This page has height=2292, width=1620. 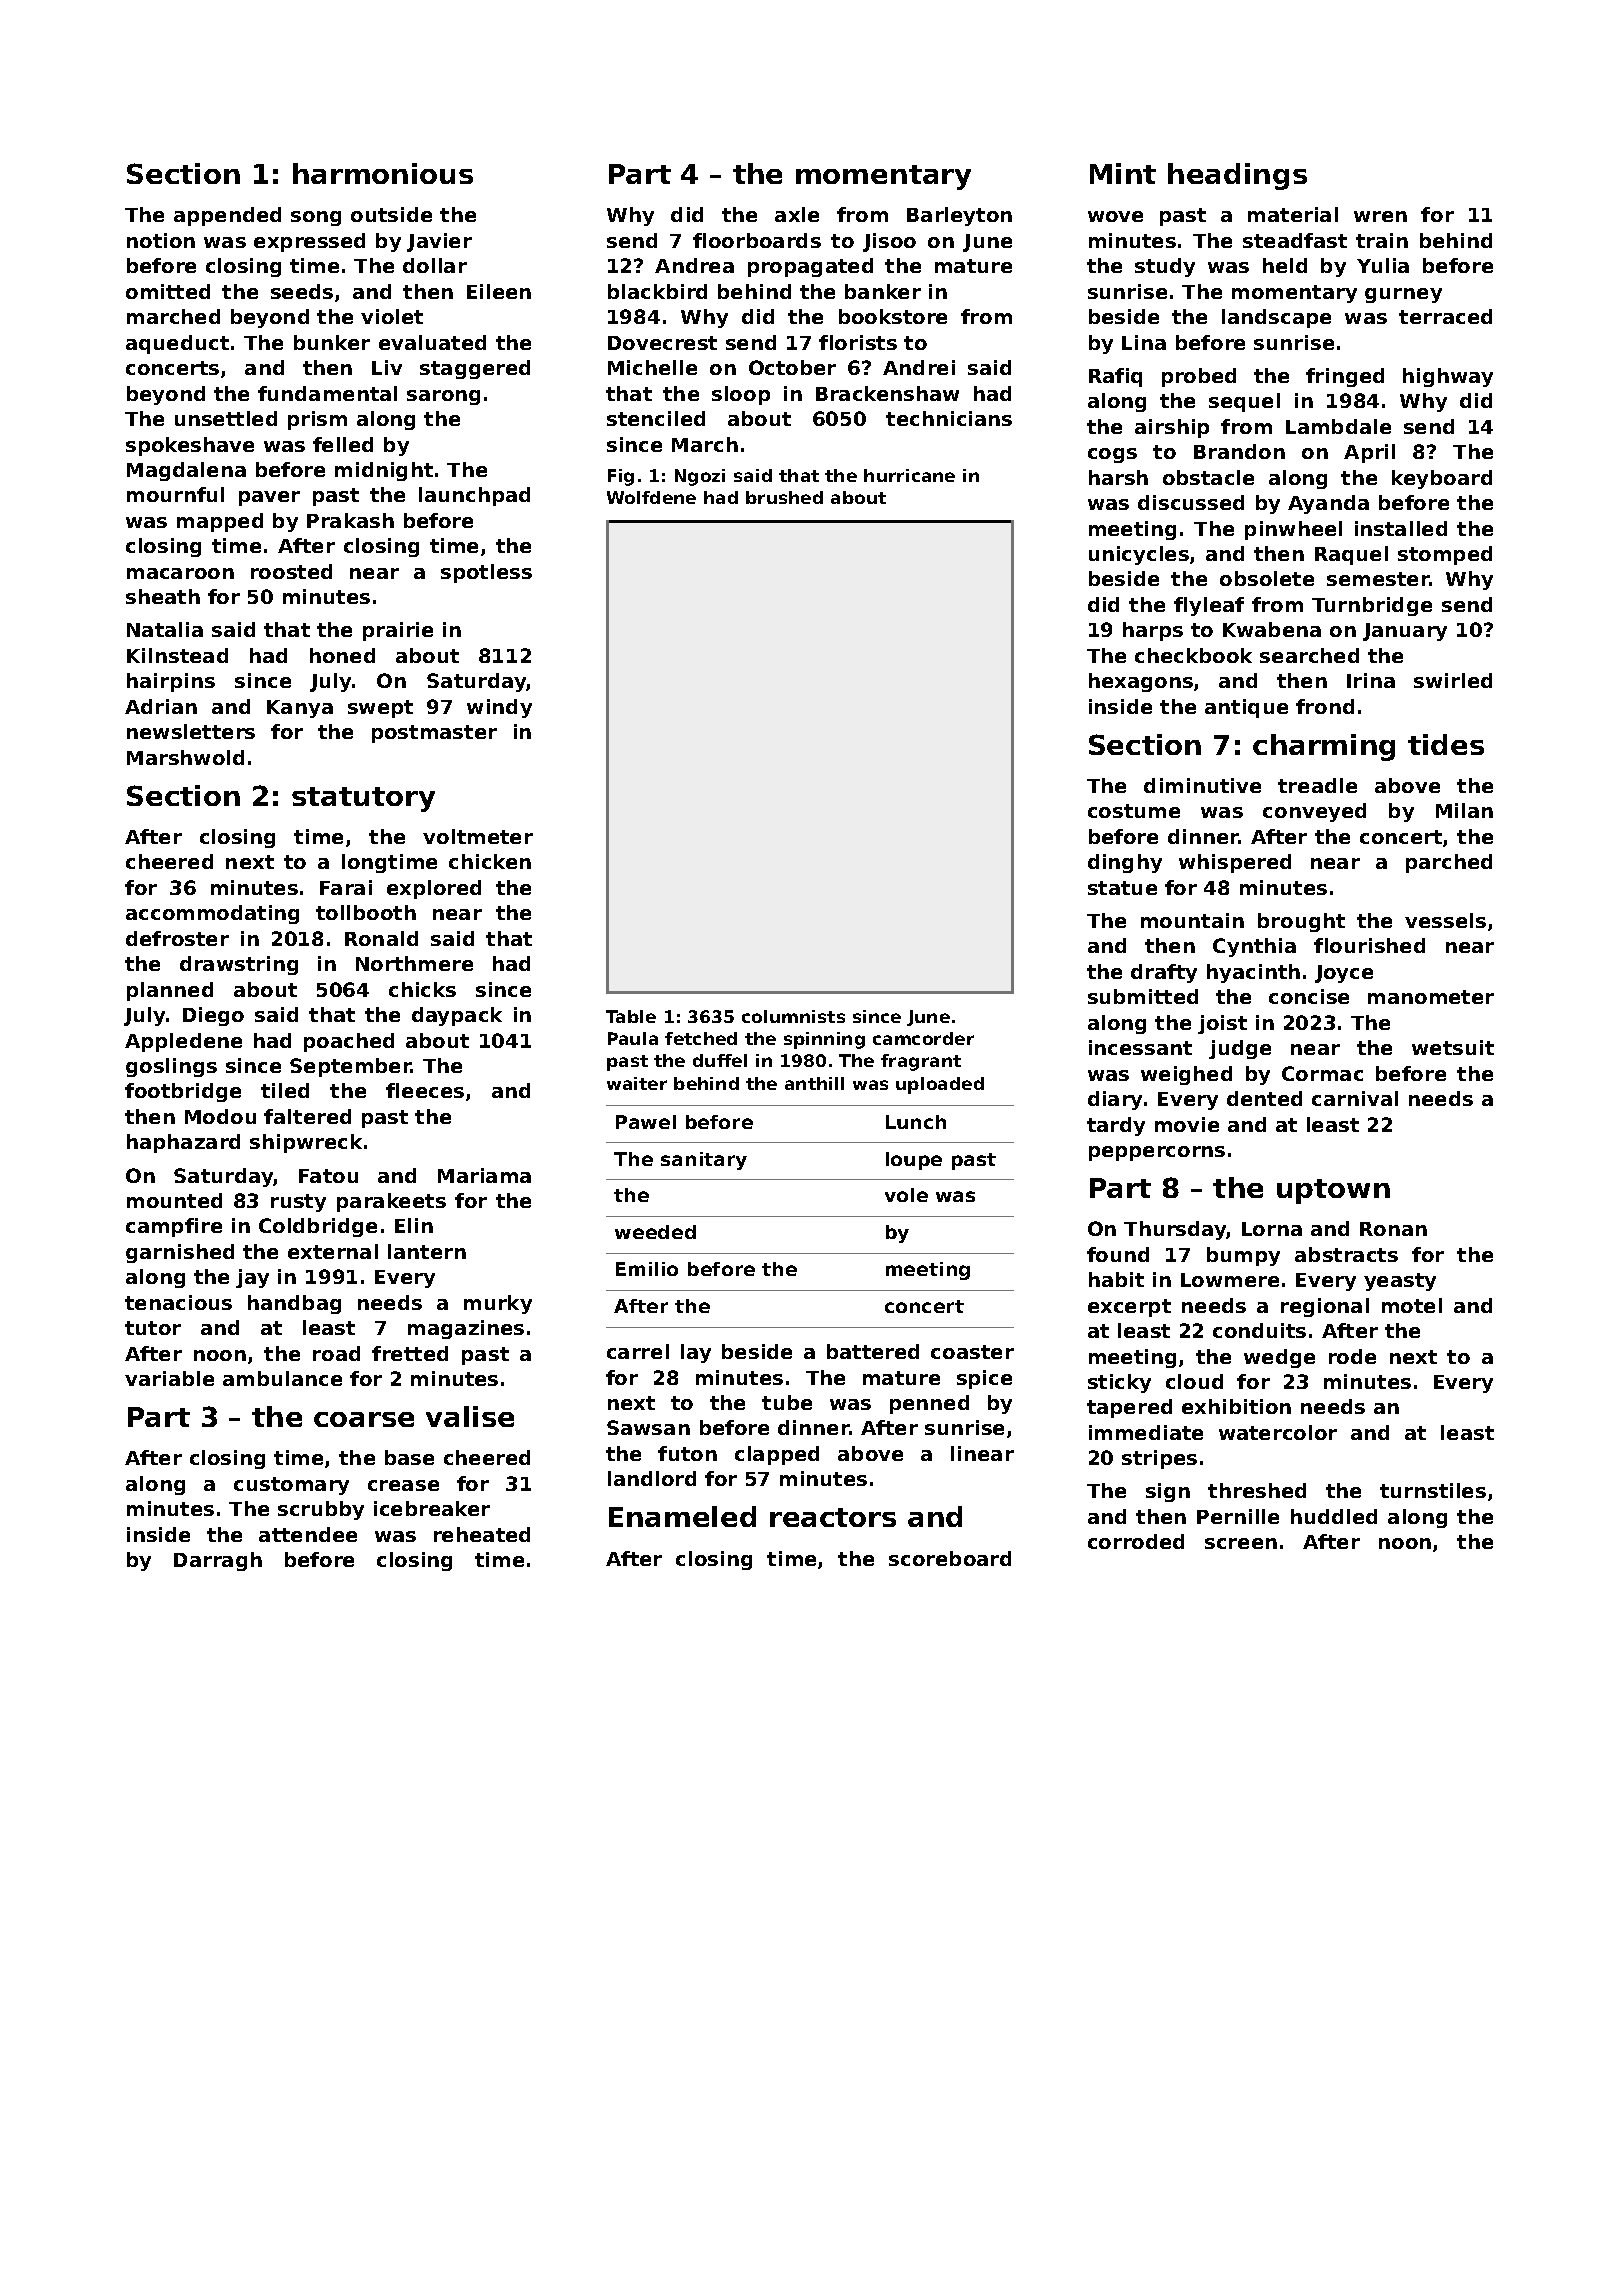 What do you see at coordinates (227, 216) in the page?
I see `appended` at bounding box center [227, 216].
